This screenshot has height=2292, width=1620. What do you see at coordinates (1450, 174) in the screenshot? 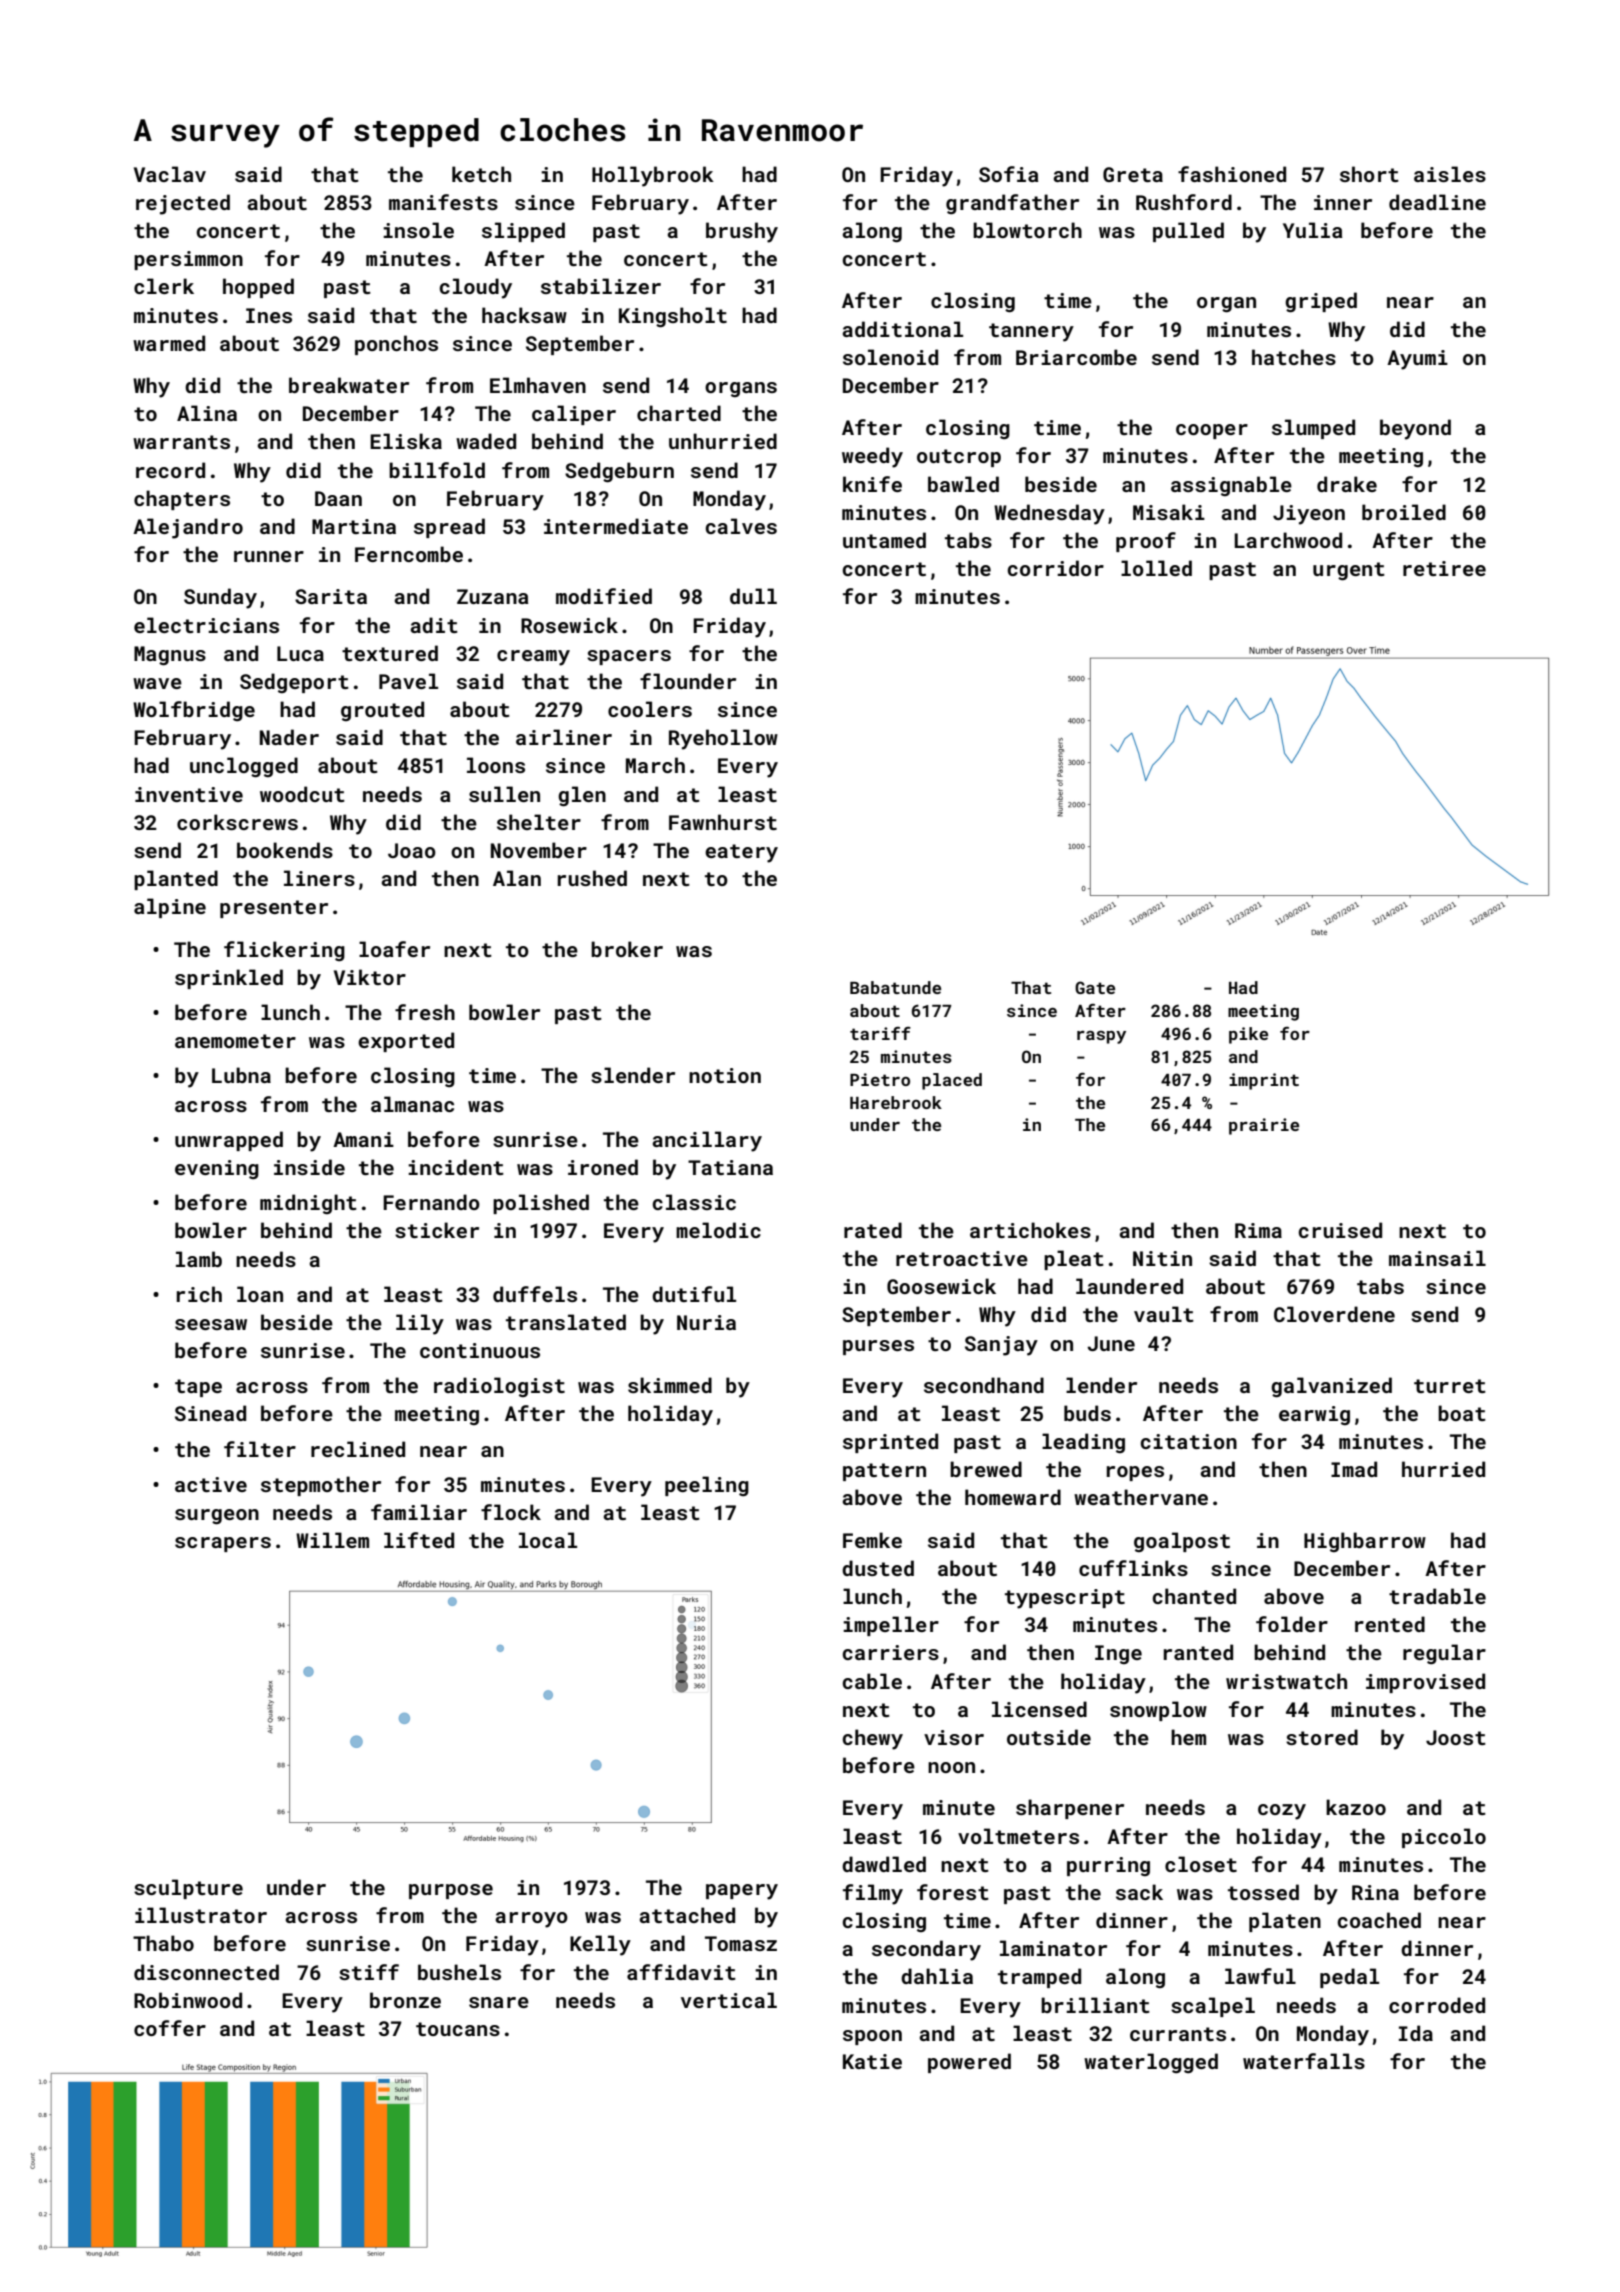
I see `aisles` at bounding box center [1450, 174].
